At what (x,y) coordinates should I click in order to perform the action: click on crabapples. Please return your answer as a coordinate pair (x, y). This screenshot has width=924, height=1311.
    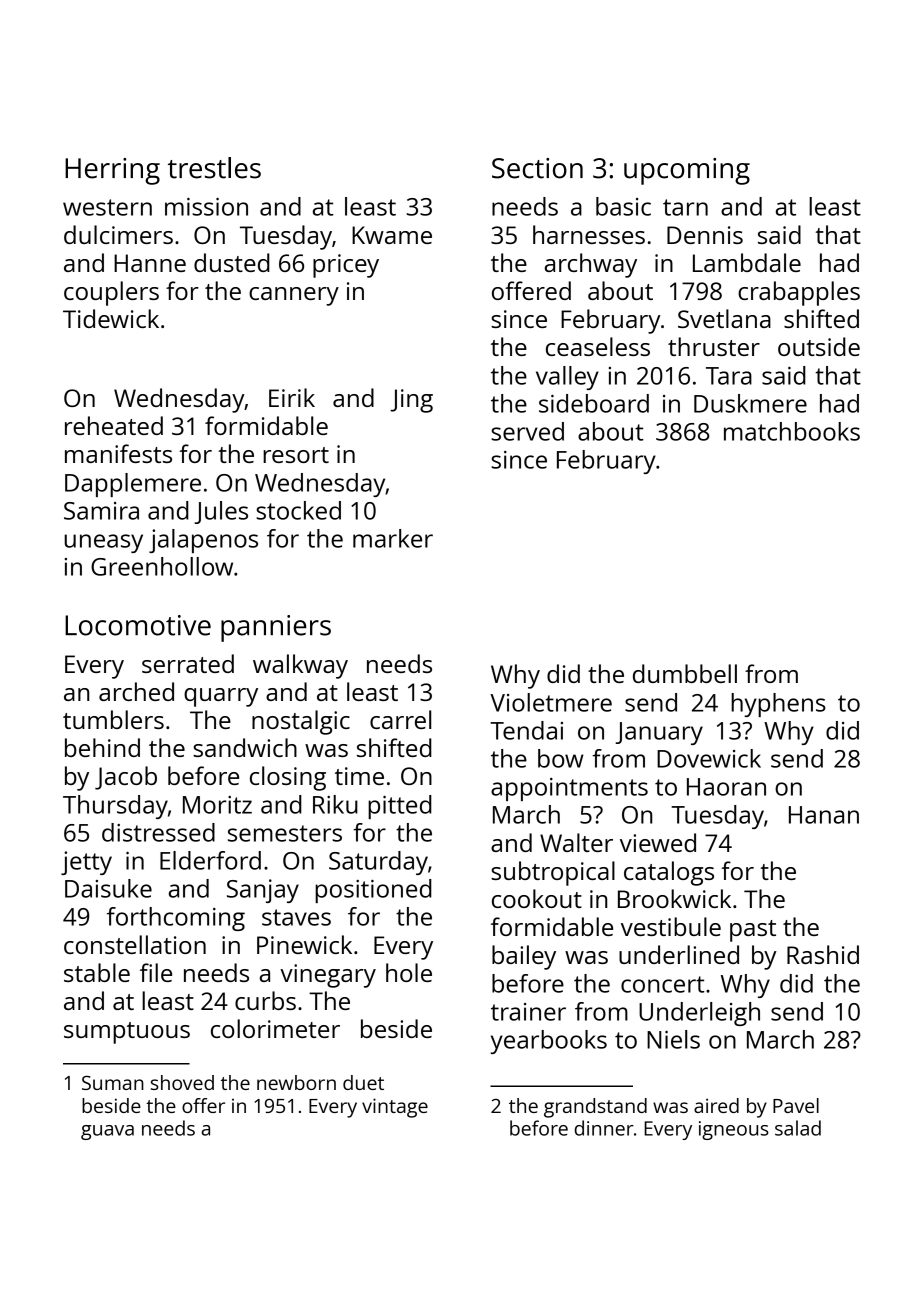
    Looking at the image, I should click on (799, 293).
